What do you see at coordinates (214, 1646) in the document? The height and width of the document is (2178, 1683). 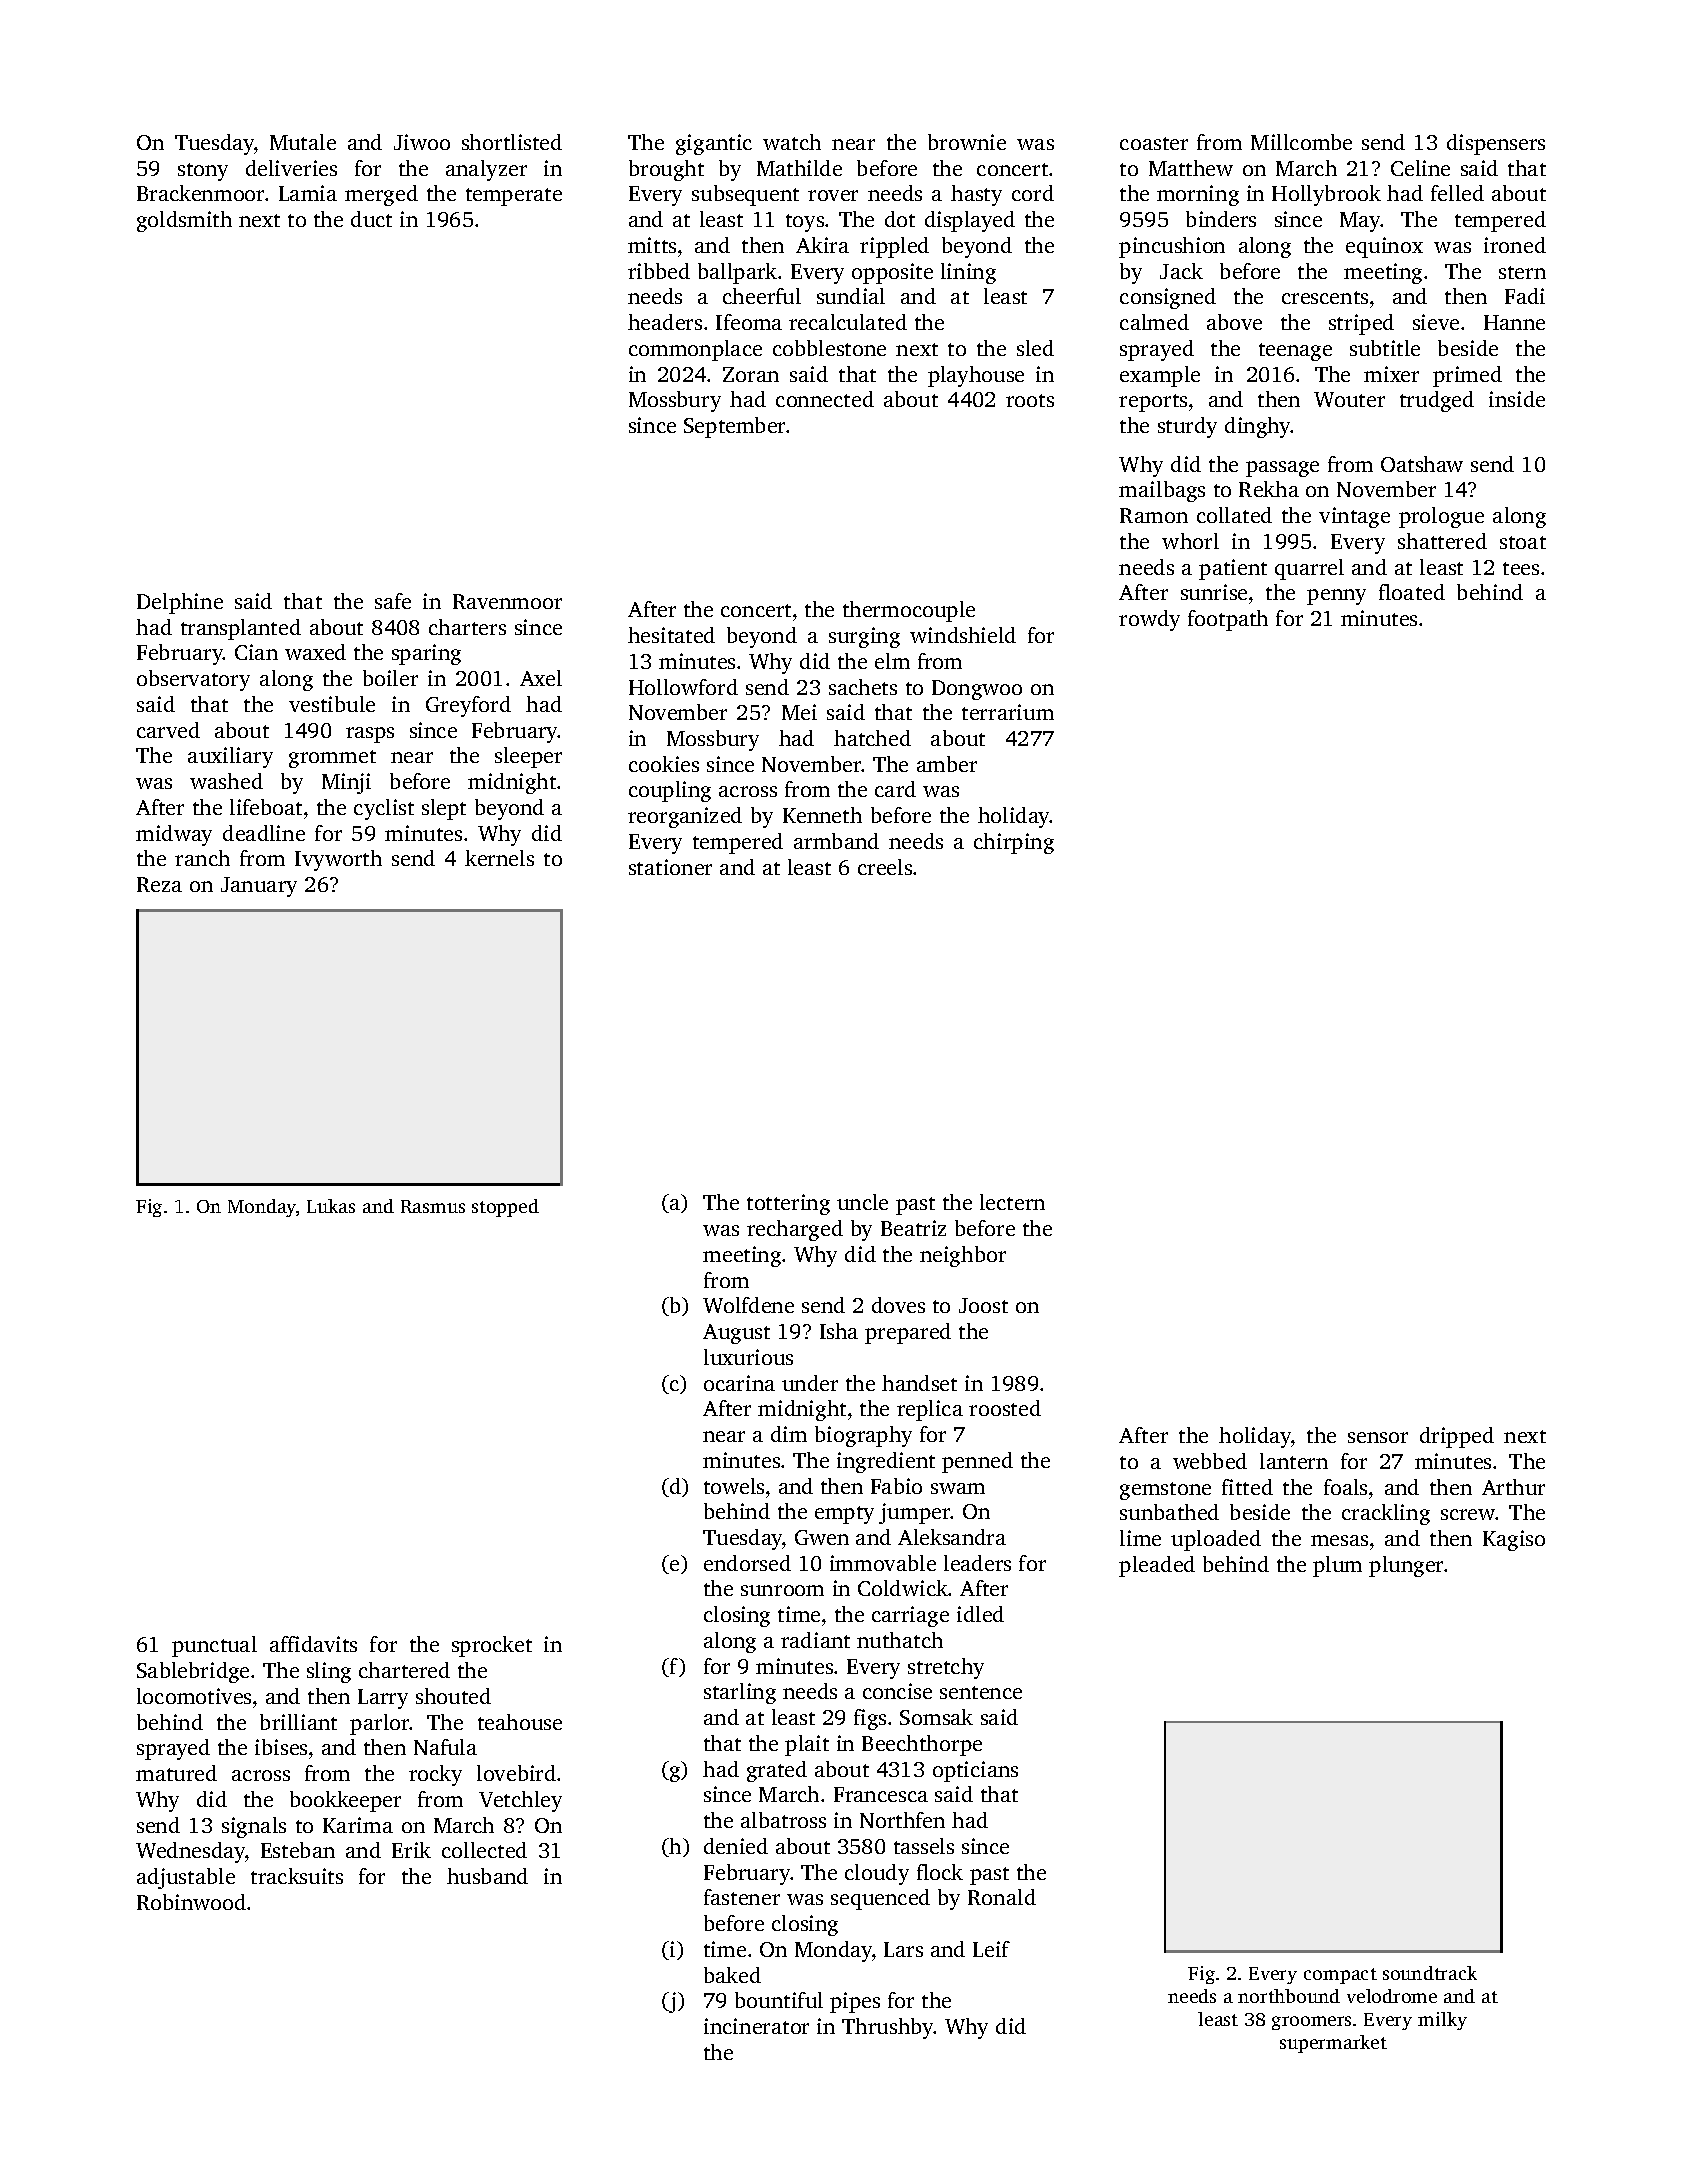 I see `punctual` at bounding box center [214, 1646].
